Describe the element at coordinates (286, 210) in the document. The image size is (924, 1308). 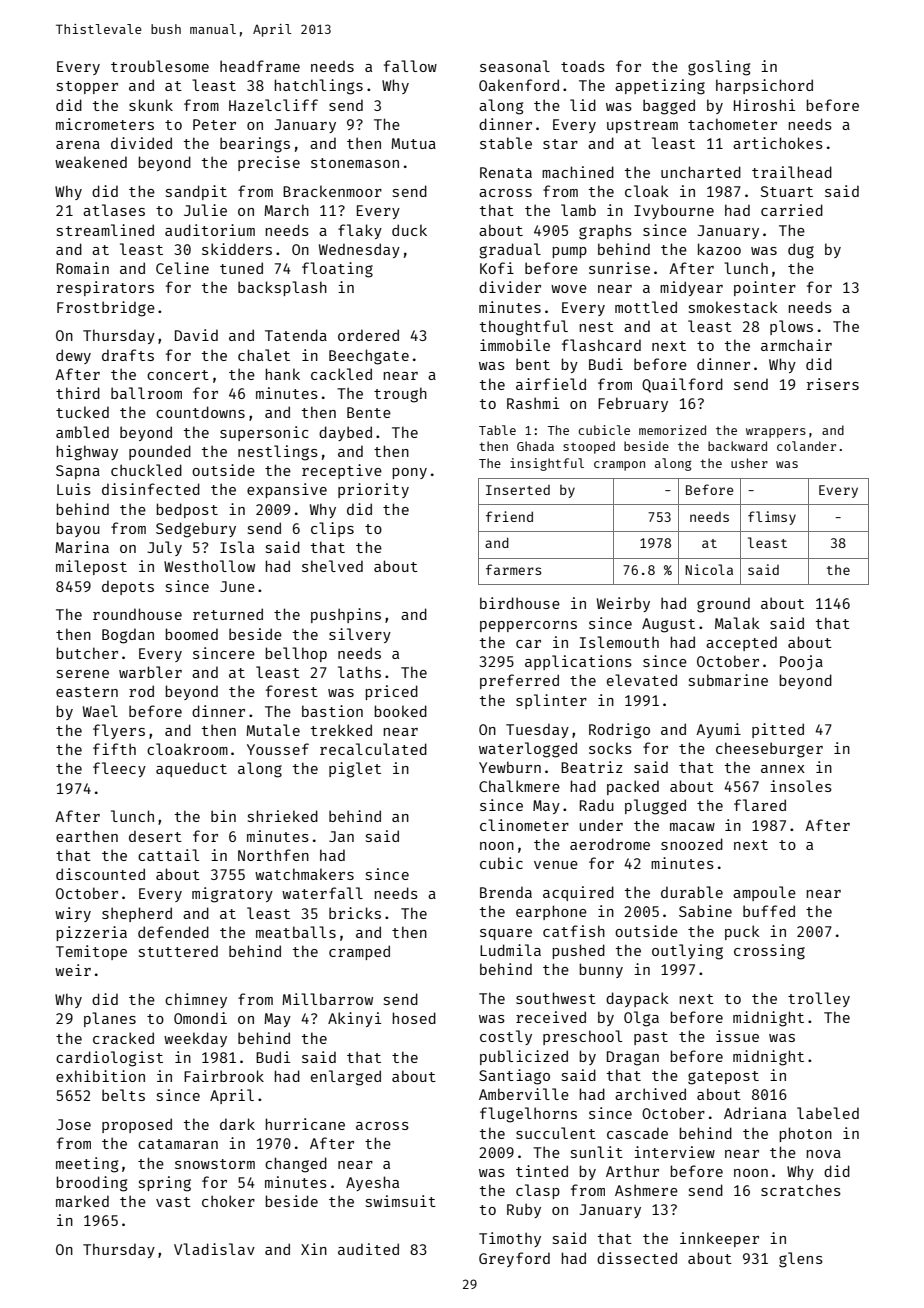
I see `March` at that location.
